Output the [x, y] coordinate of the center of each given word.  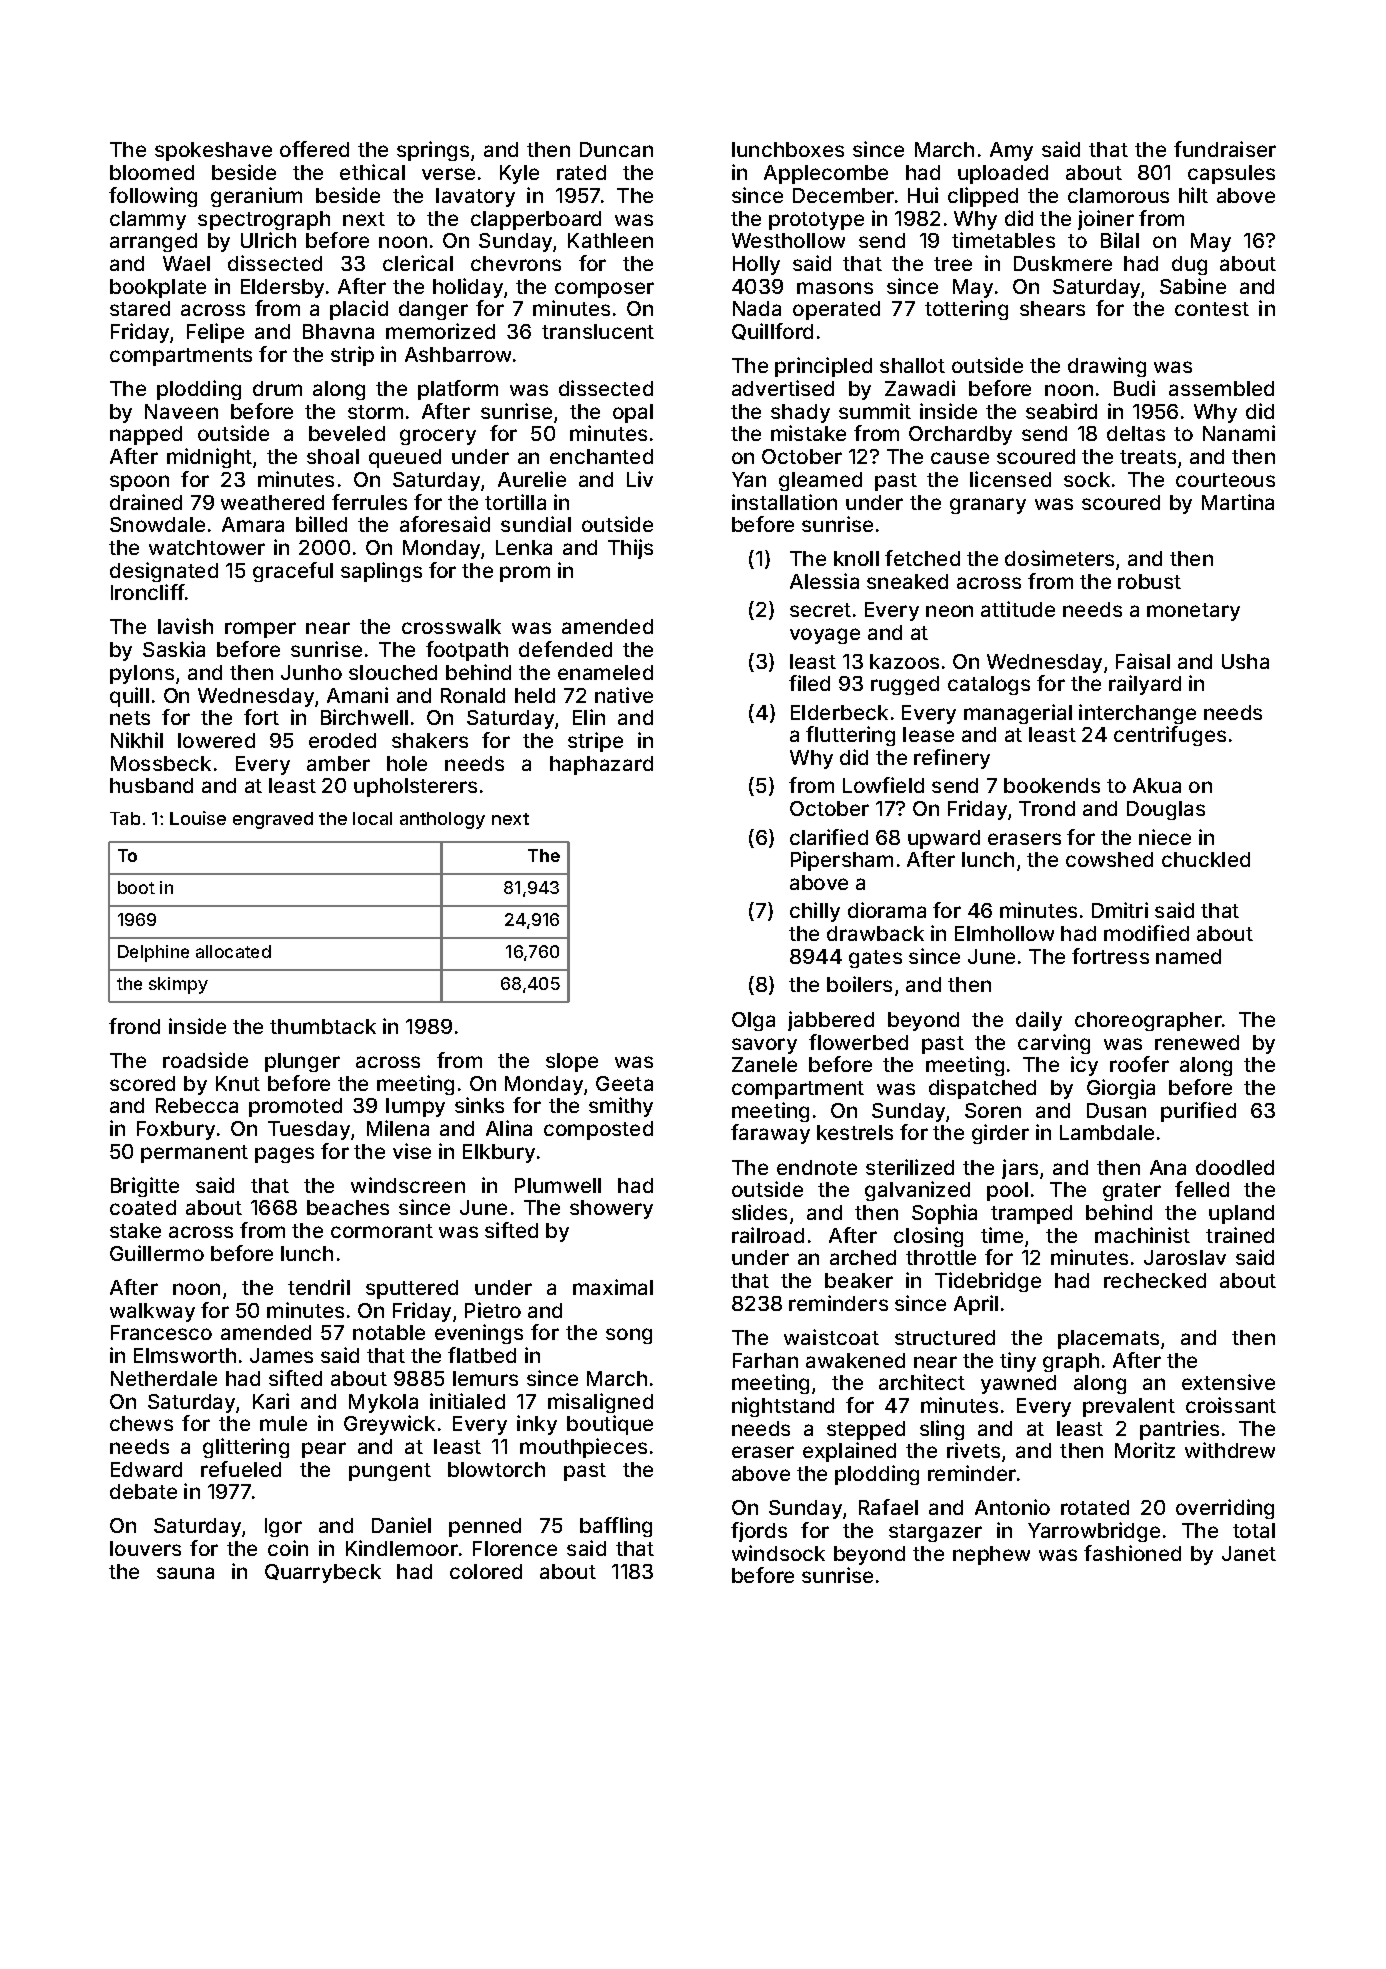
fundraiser [1225, 149]
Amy [1011, 151]
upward [944, 839]
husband [151, 785]
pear [324, 1450]
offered [314, 149]
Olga [753, 1021]
